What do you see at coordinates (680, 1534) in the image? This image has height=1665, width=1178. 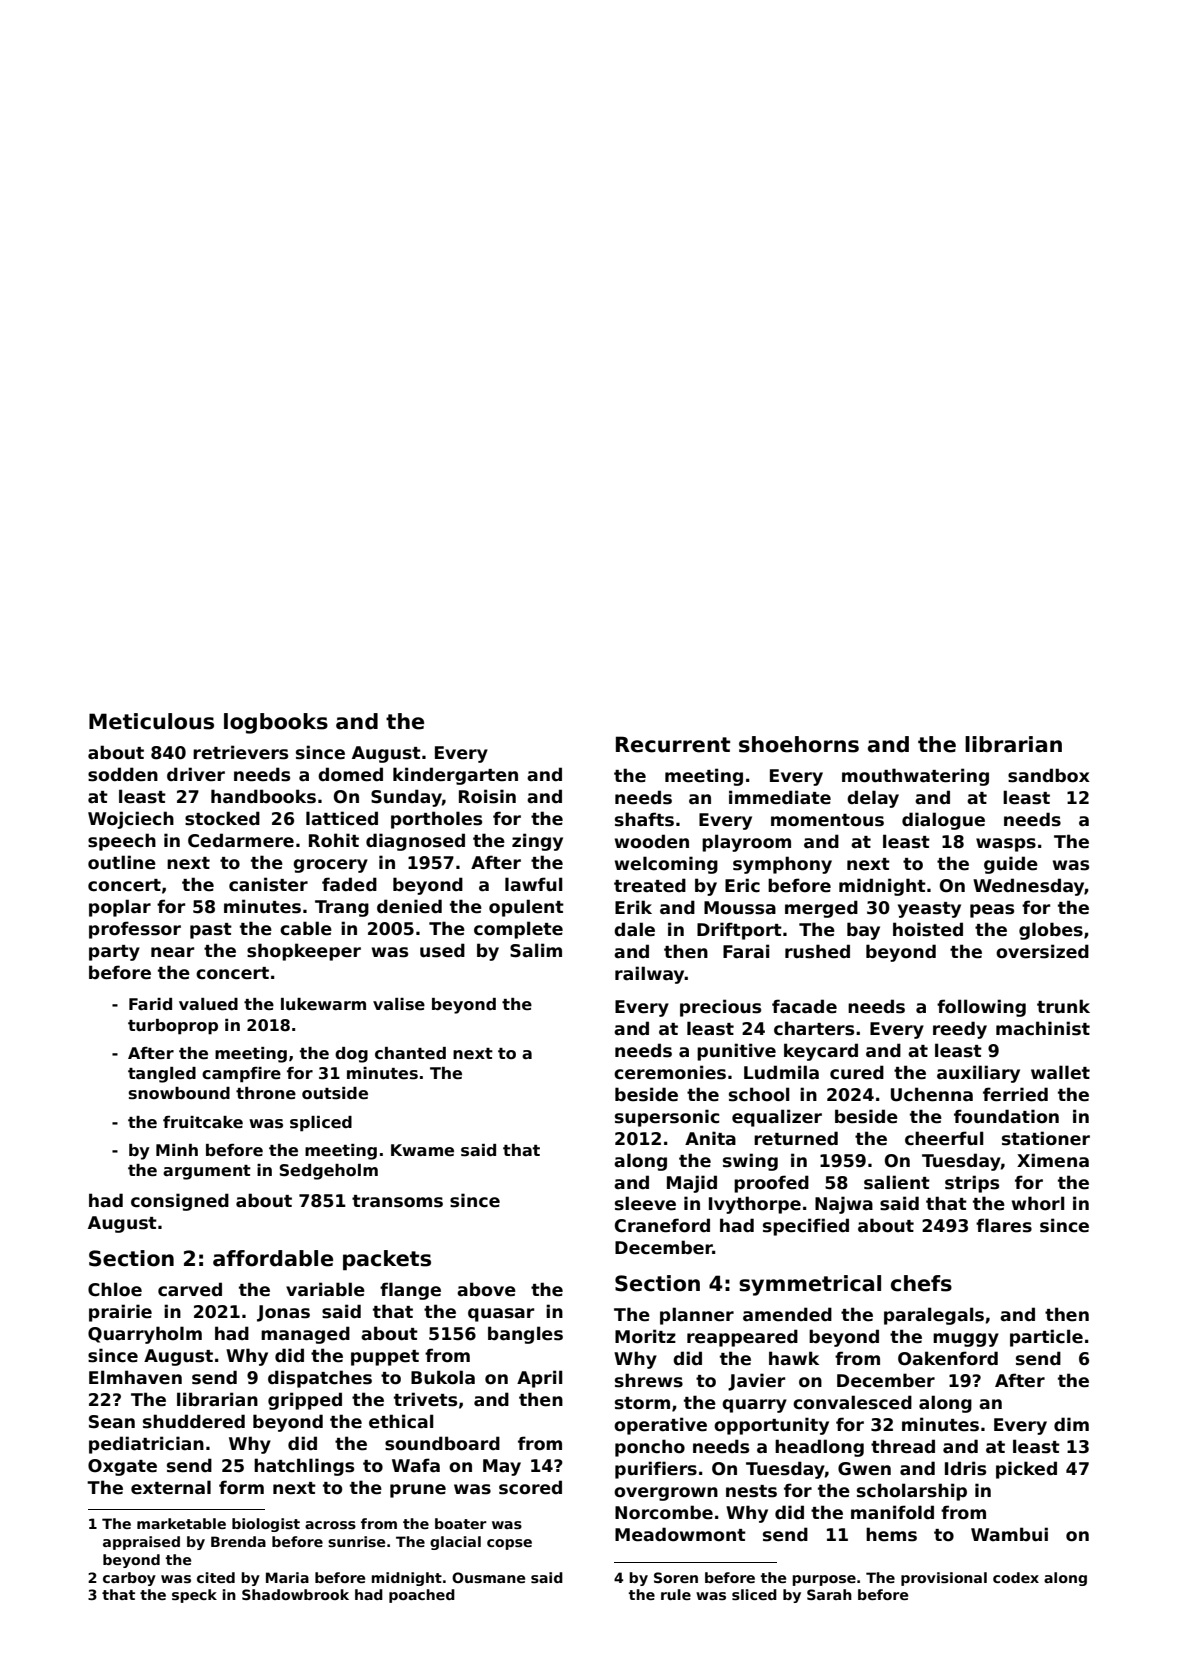 I see `Meadowmont` at bounding box center [680, 1534].
